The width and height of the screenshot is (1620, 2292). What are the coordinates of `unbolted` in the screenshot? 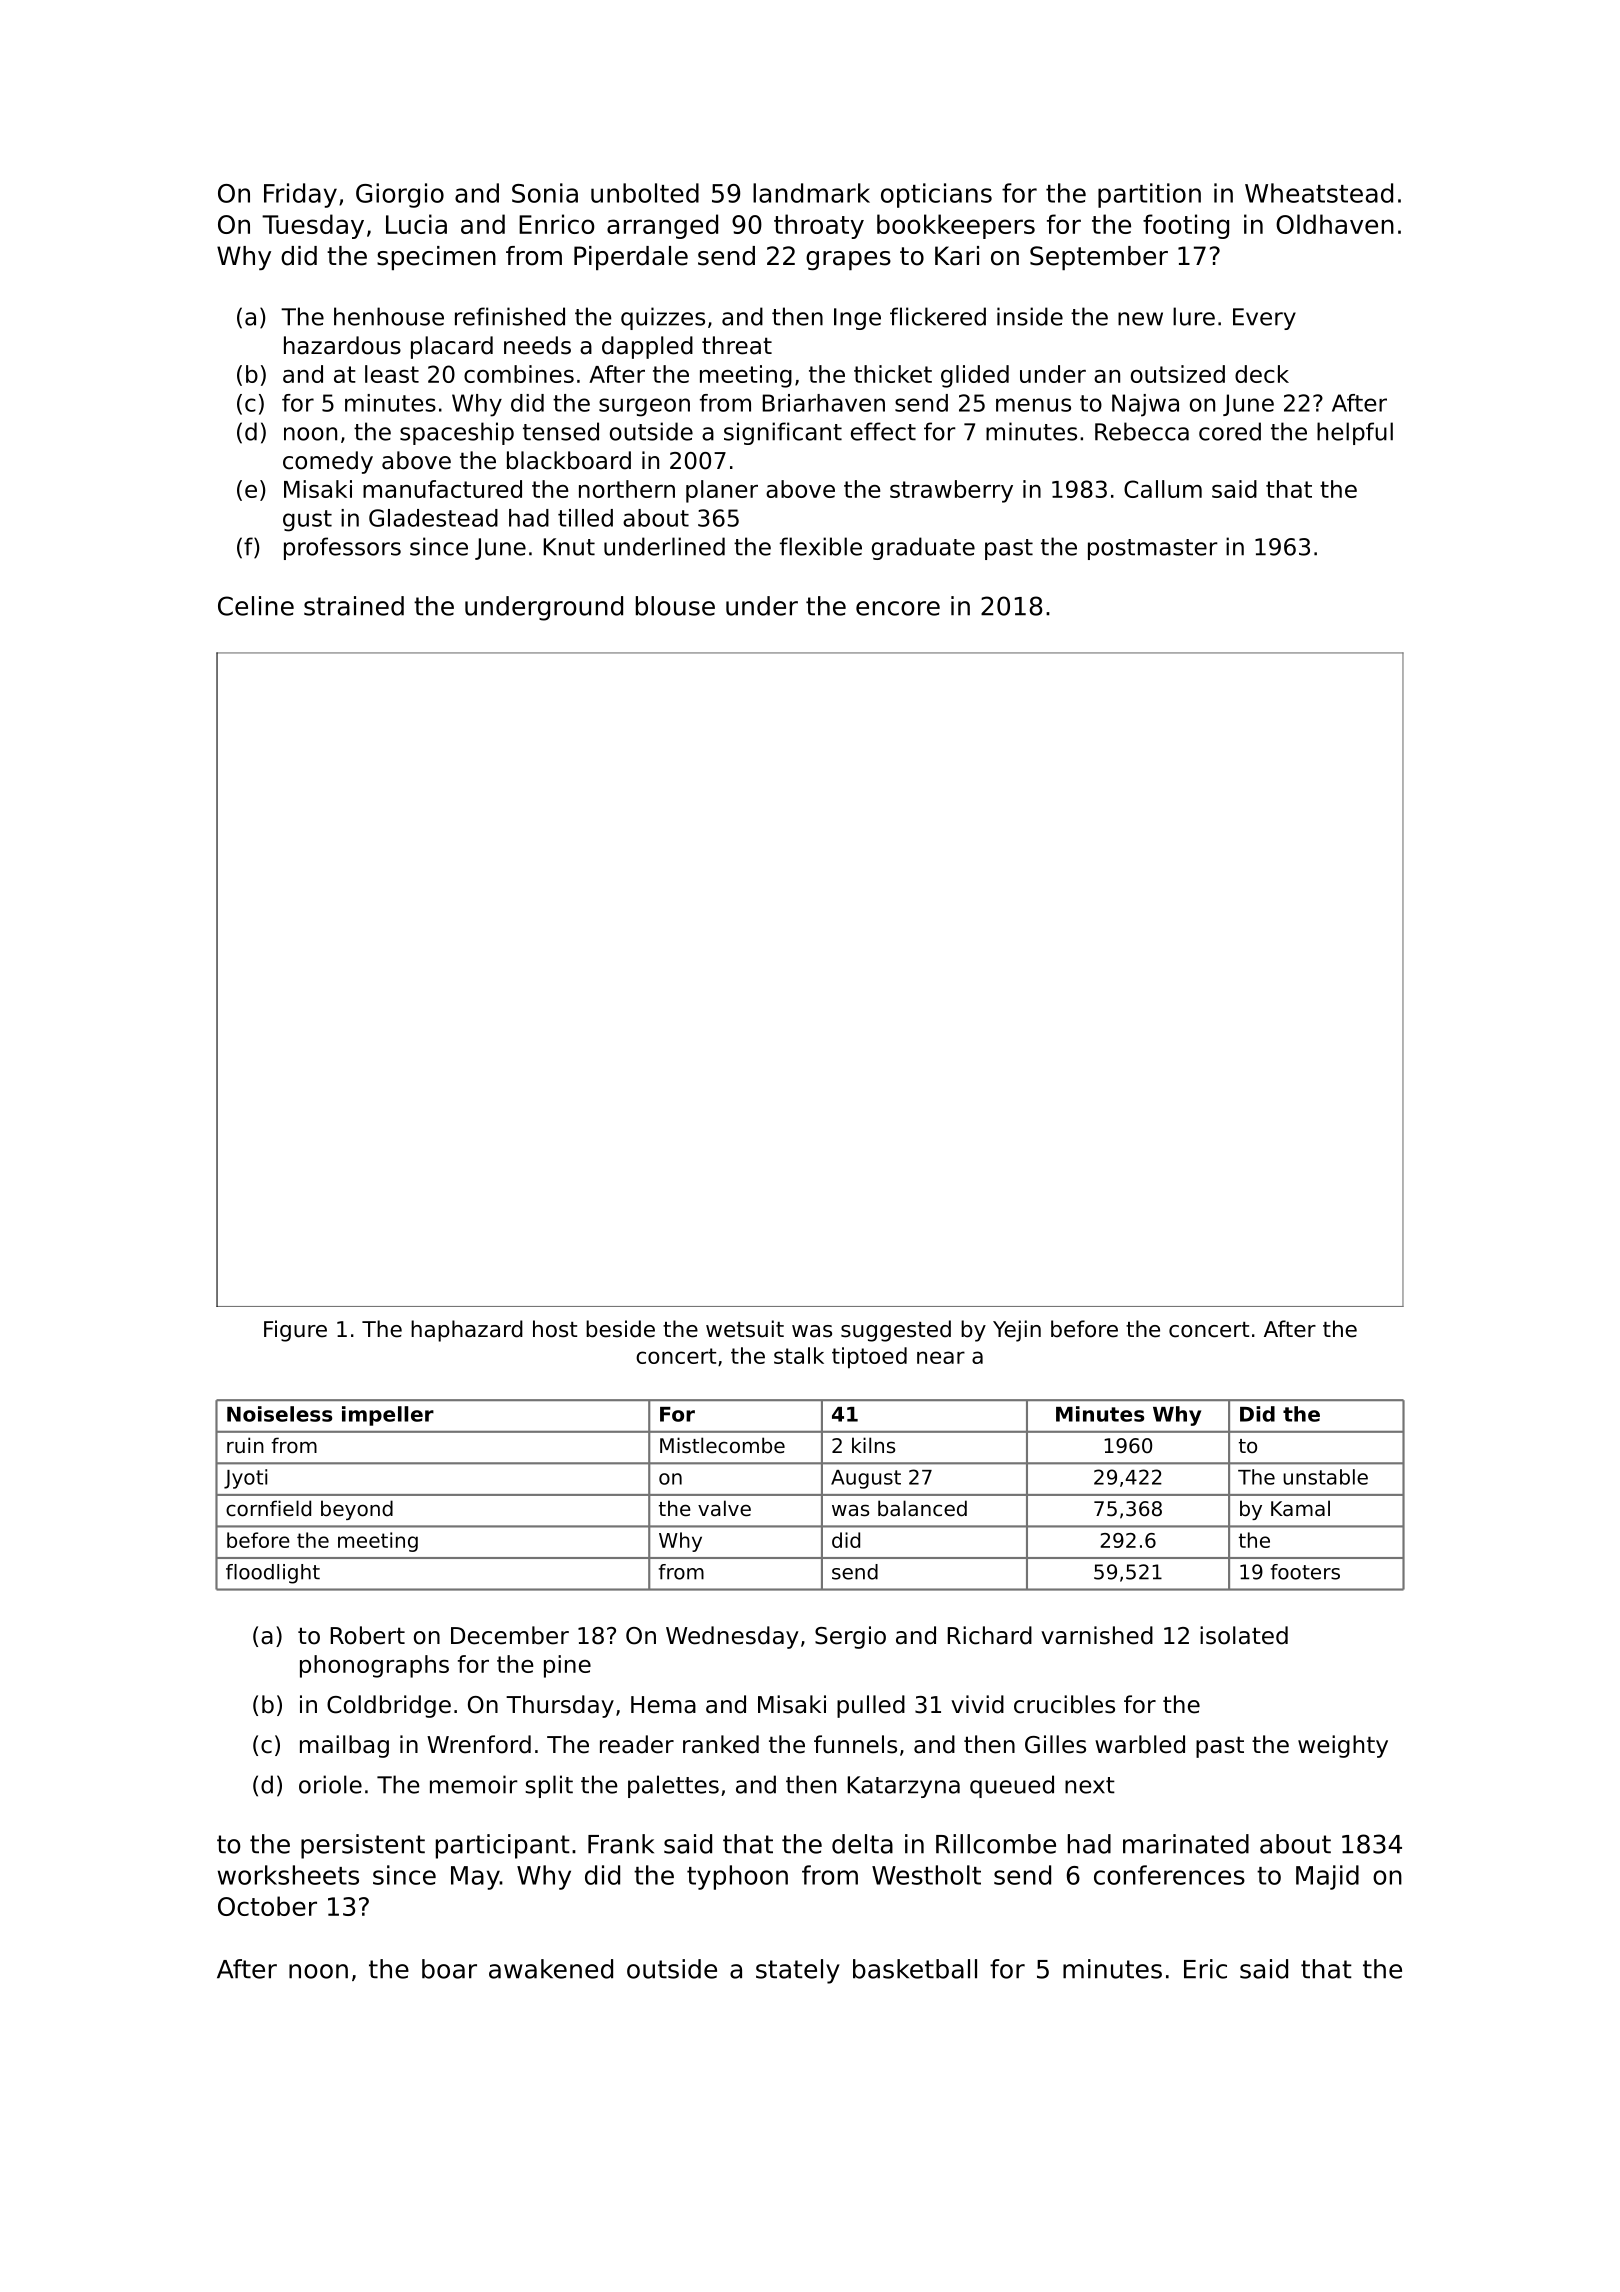 It's located at (645, 193).
